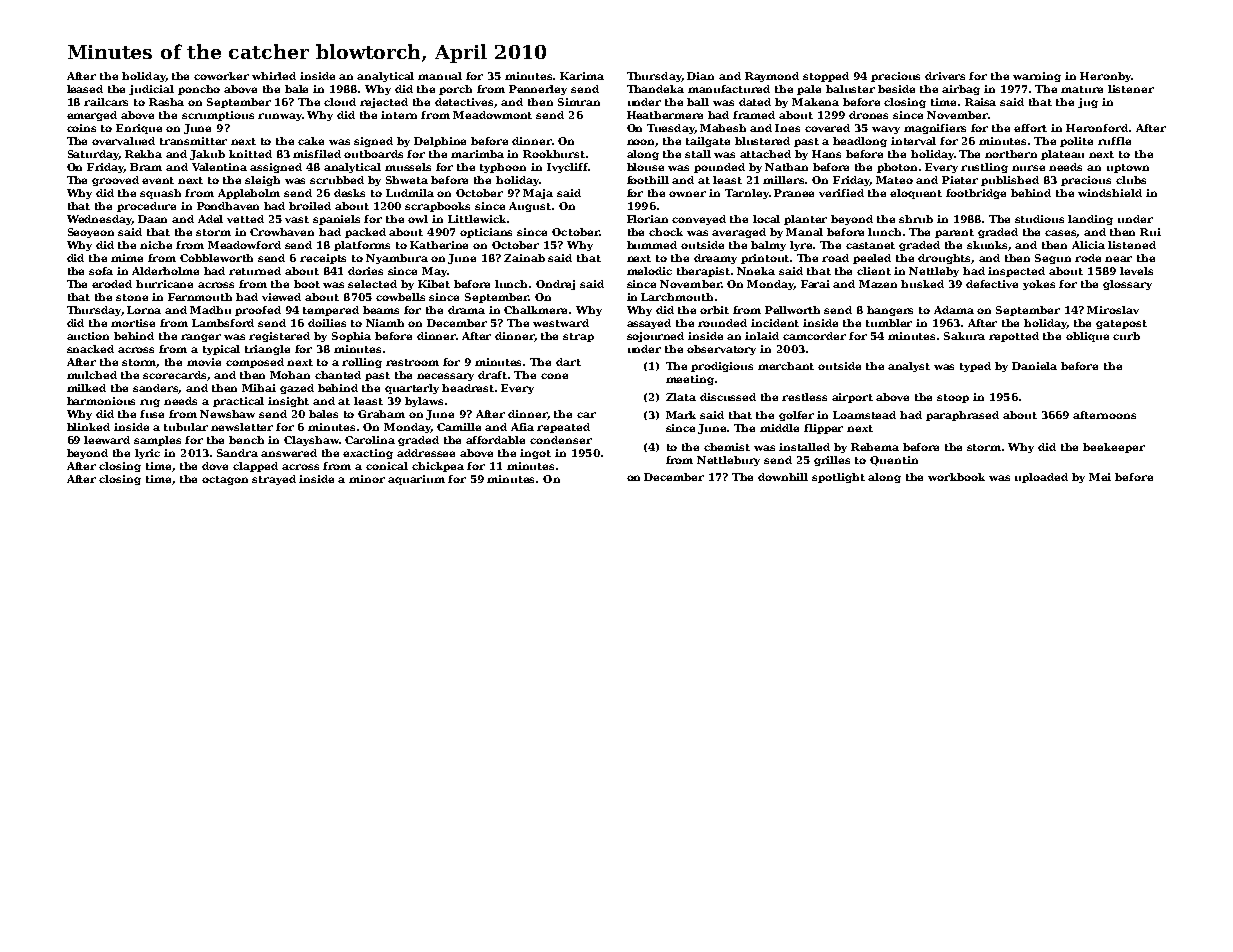  I want to click on bench, so click(246, 440).
